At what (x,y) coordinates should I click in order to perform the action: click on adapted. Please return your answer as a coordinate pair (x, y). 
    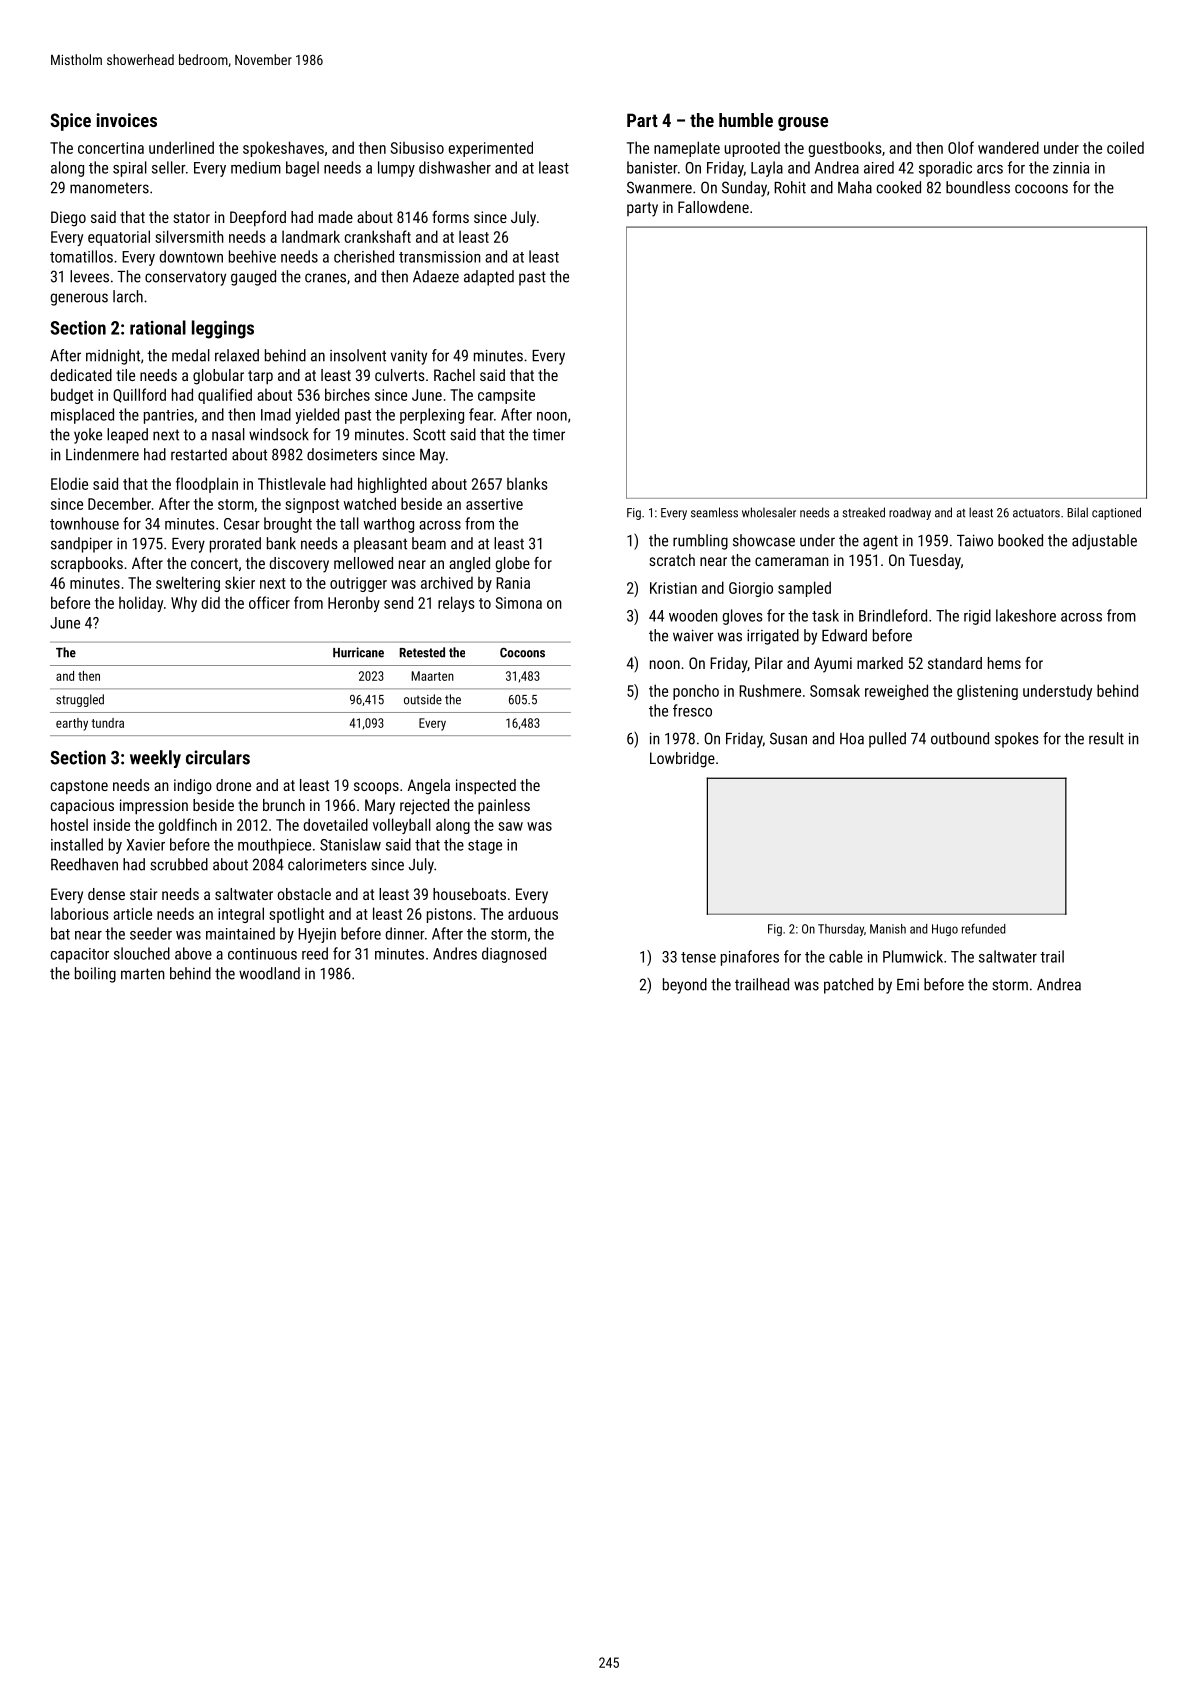
    Looking at the image, I should click on (489, 278).
